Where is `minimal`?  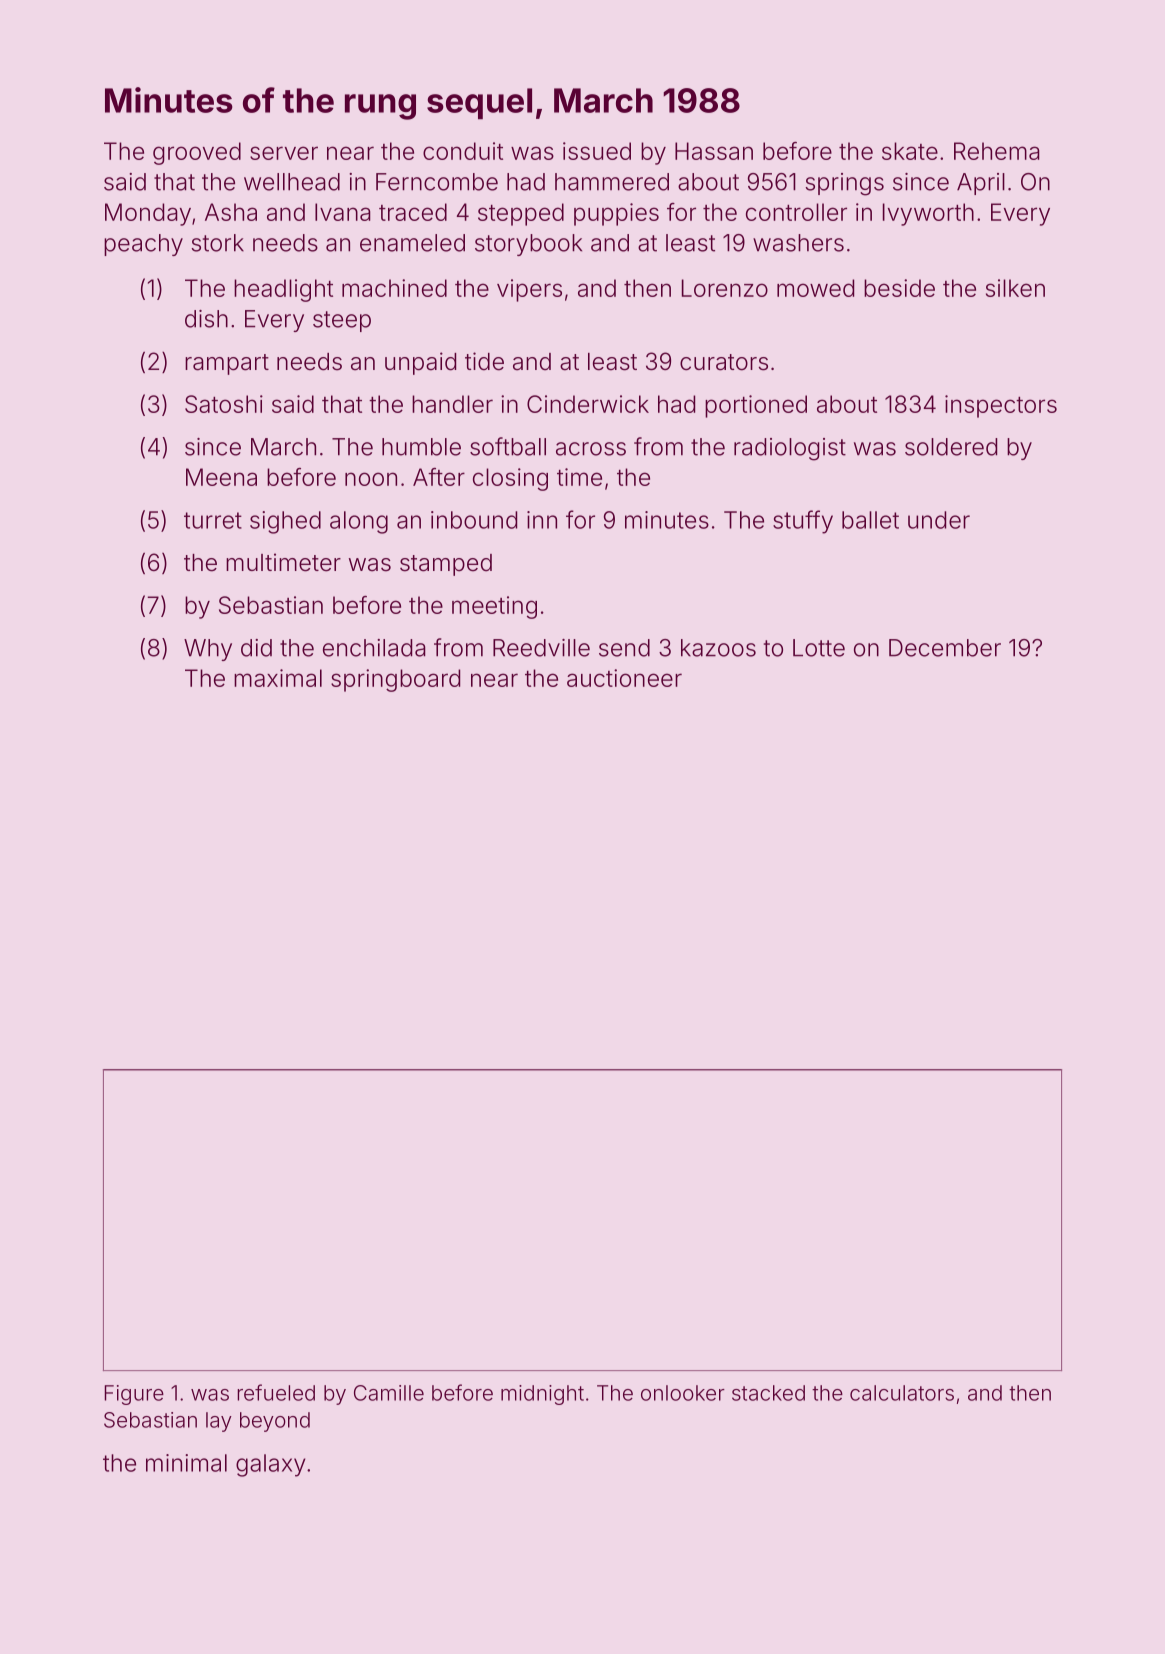
minimal is located at coordinates (186, 1463).
